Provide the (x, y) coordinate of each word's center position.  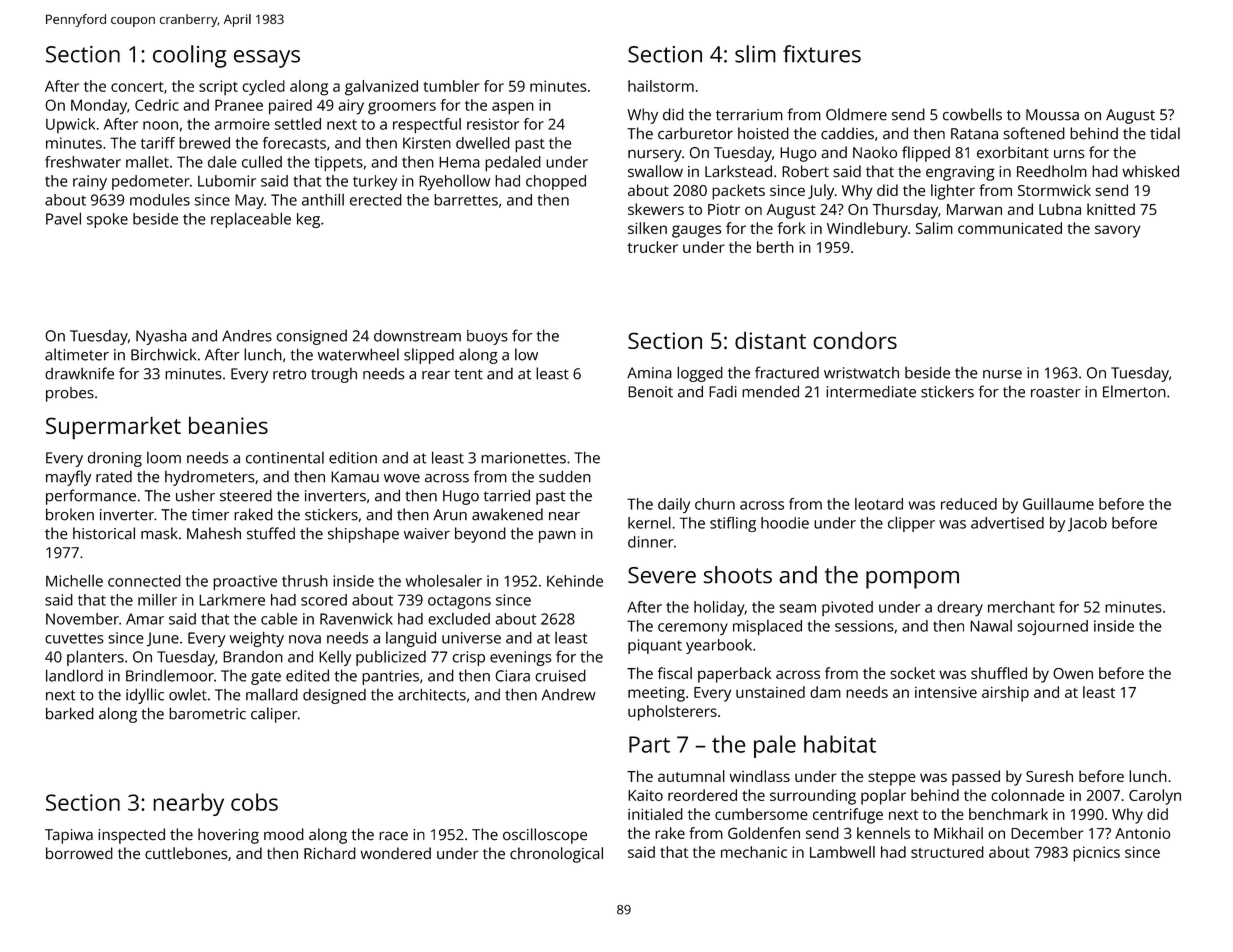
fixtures (822, 54)
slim (755, 54)
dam (825, 692)
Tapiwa (69, 836)
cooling (190, 56)
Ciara (512, 676)
